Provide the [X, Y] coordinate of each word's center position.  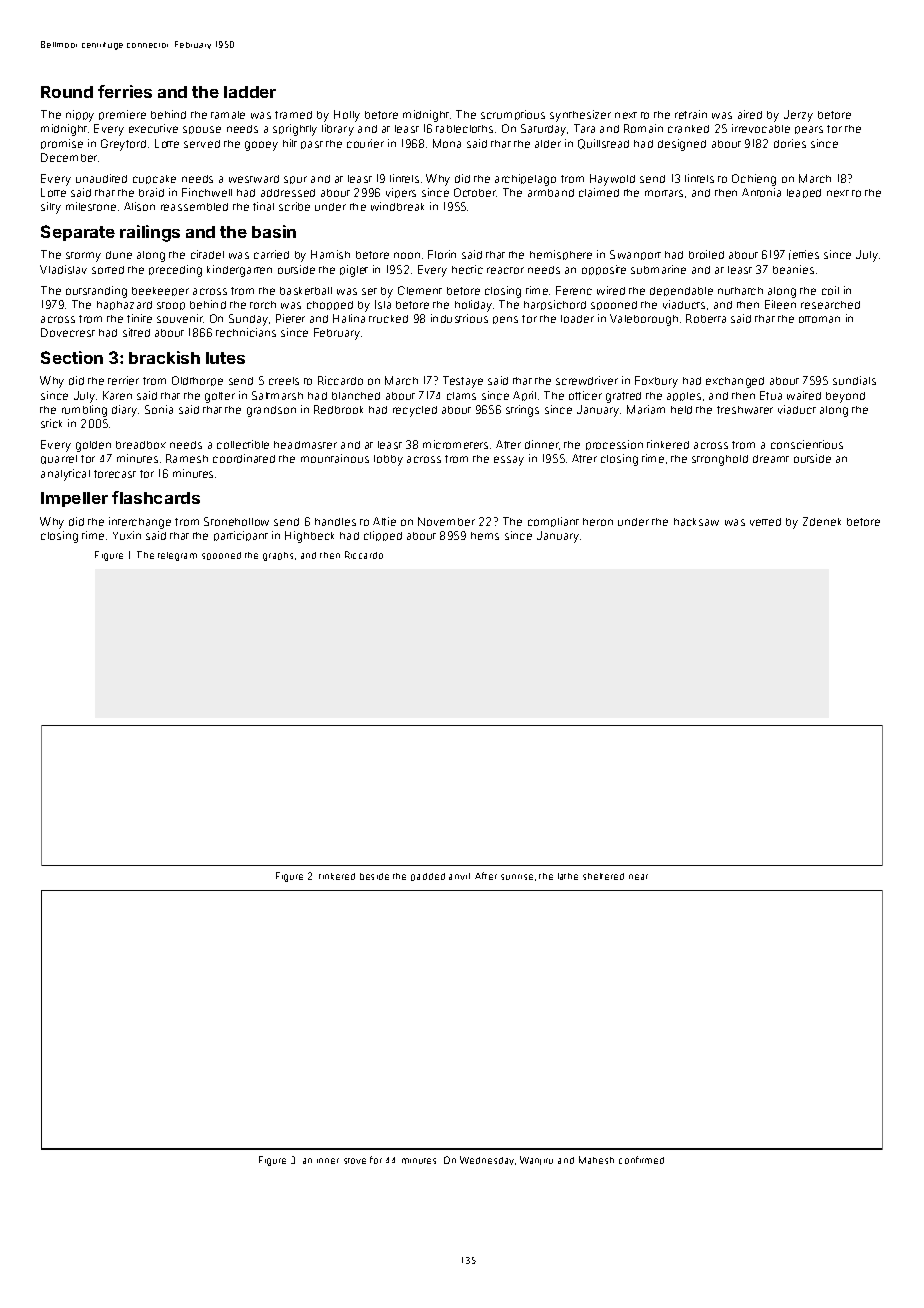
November [446, 521]
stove [355, 1161]
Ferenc [574, 290]
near [638, 877]
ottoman [819, 319]
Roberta [706, 318]
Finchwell [207, 192]
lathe [568, 876]
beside [374, 876]
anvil [459, 876]
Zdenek [822, 521]
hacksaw [696, 522]
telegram [177, 556]
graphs [278, 556]
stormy [83, 257]
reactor [505, 270]
